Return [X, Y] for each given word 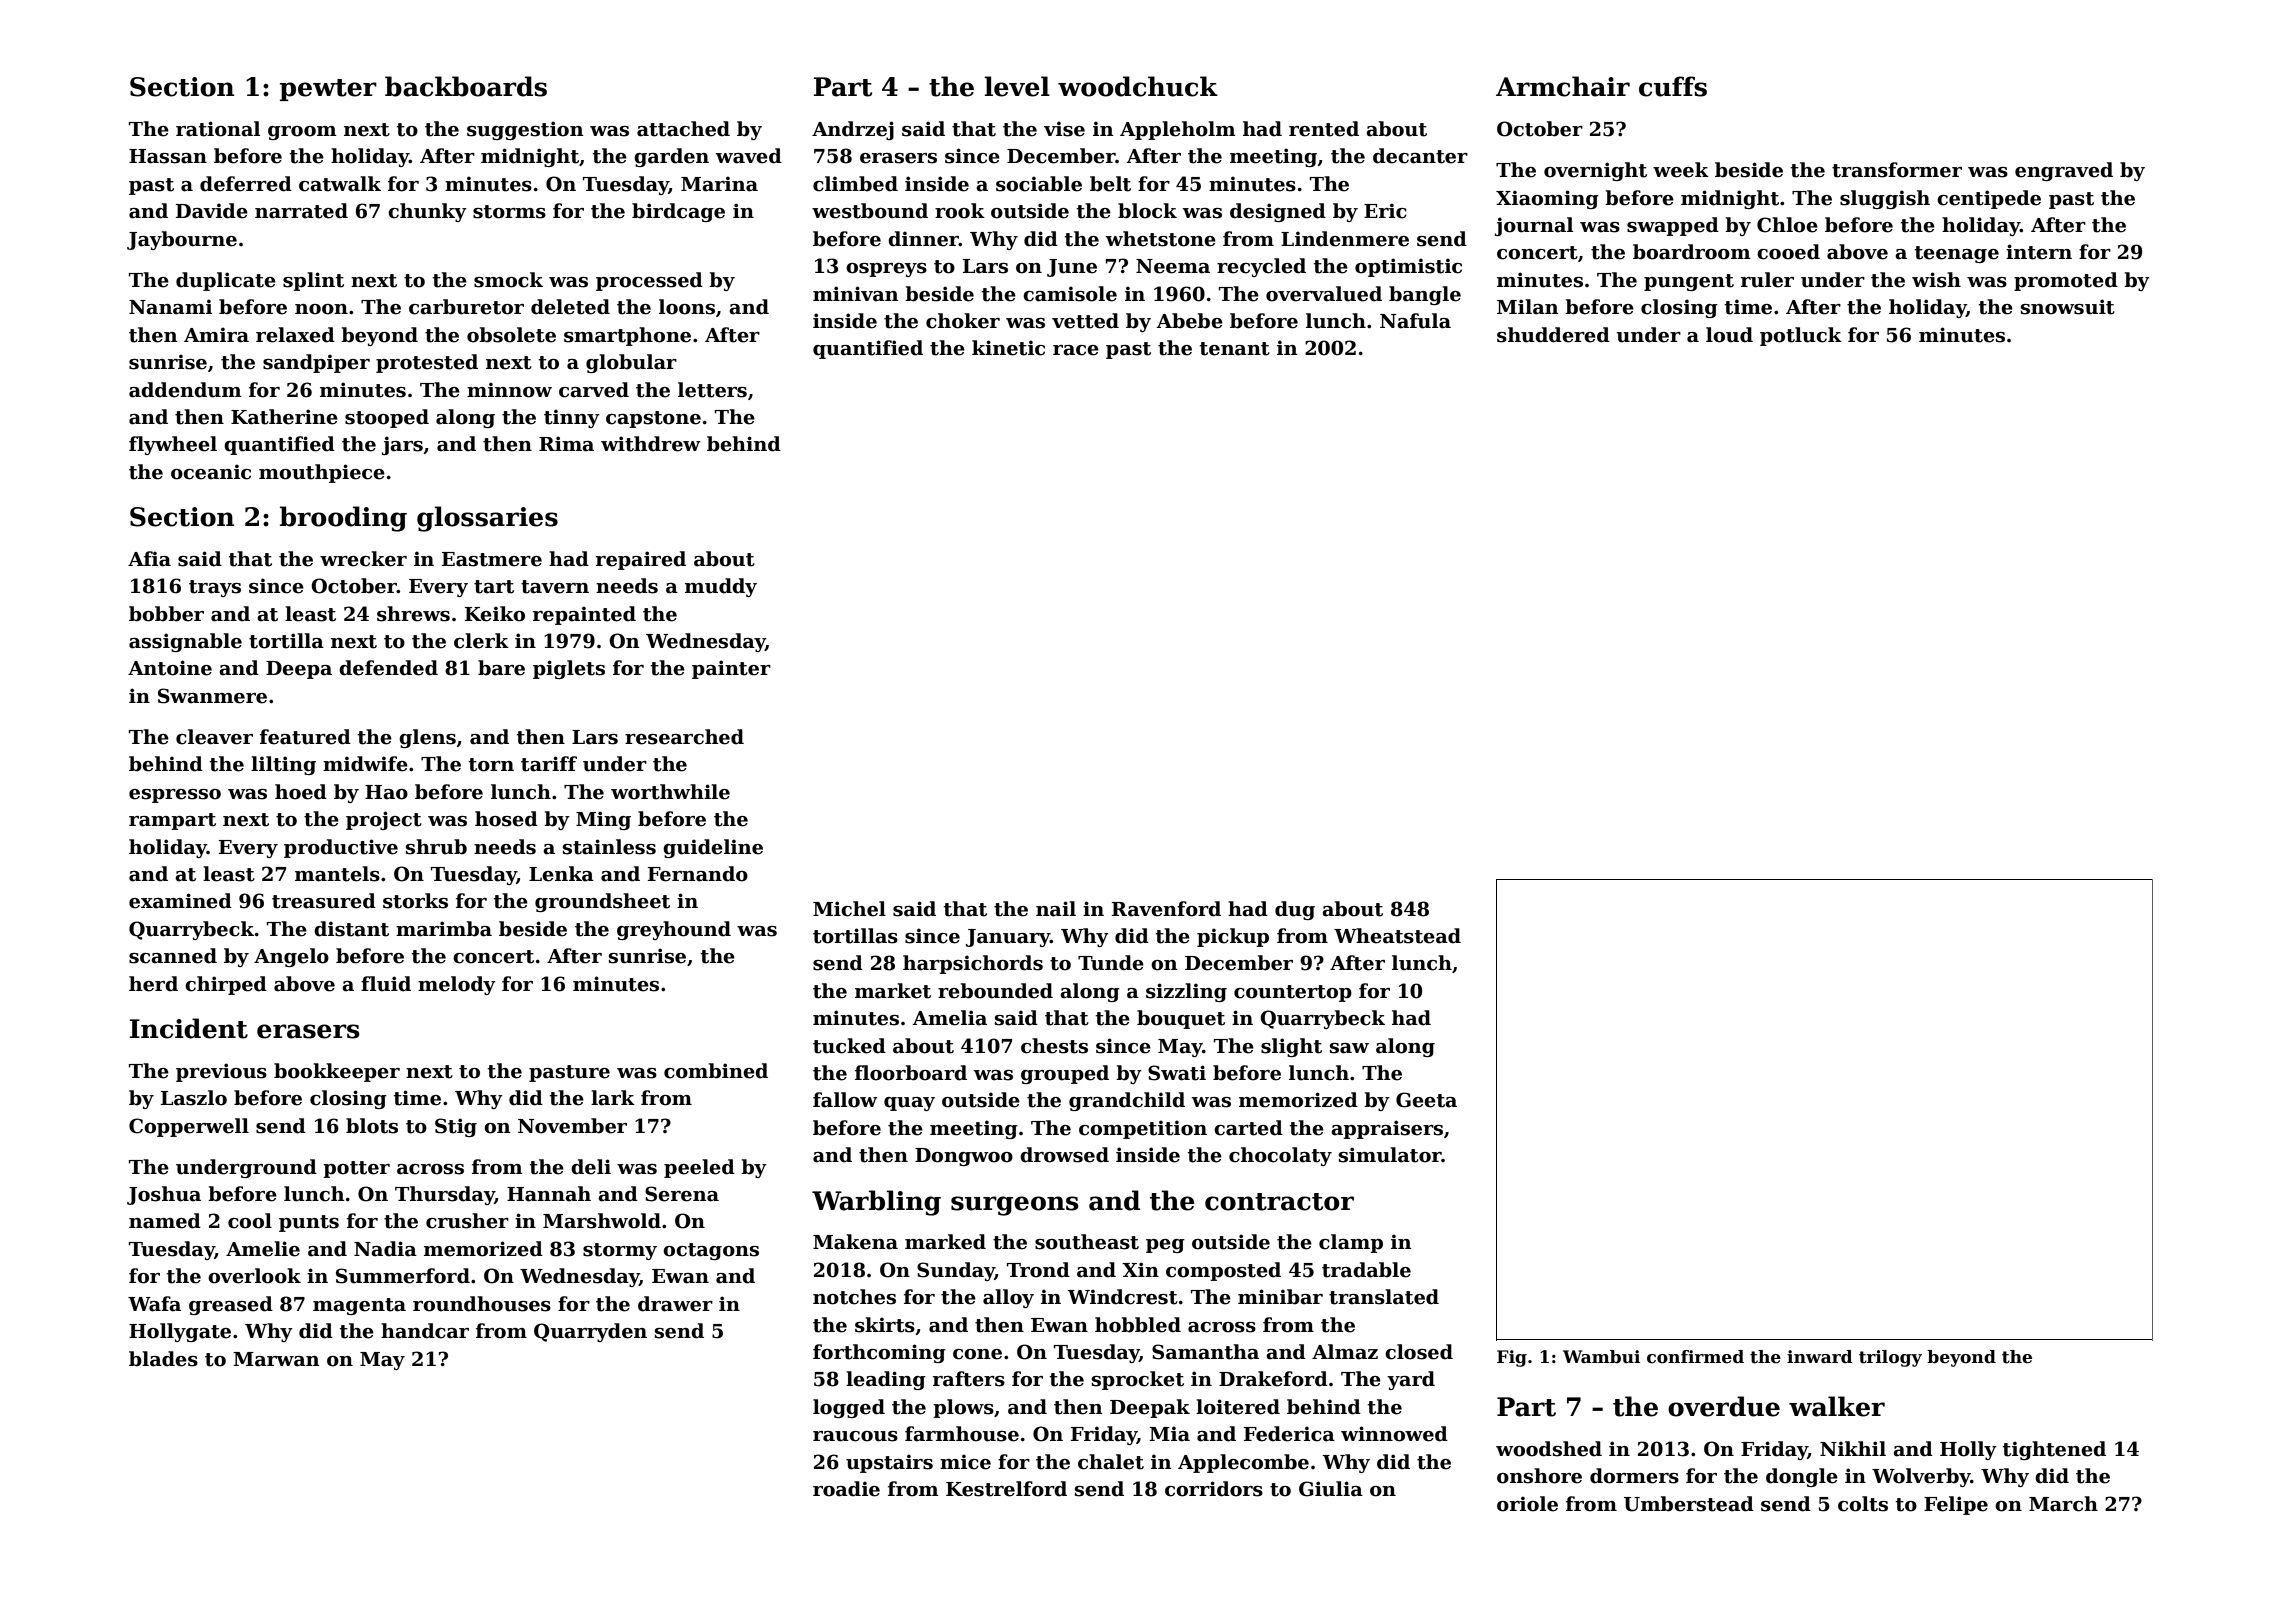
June [1072, 268]
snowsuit [2068, 307]
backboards [466, 86]
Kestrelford [1006, 1489]
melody [457, 985]
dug [1295, 910]
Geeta [1426, 1100]
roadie [846, 1489]
